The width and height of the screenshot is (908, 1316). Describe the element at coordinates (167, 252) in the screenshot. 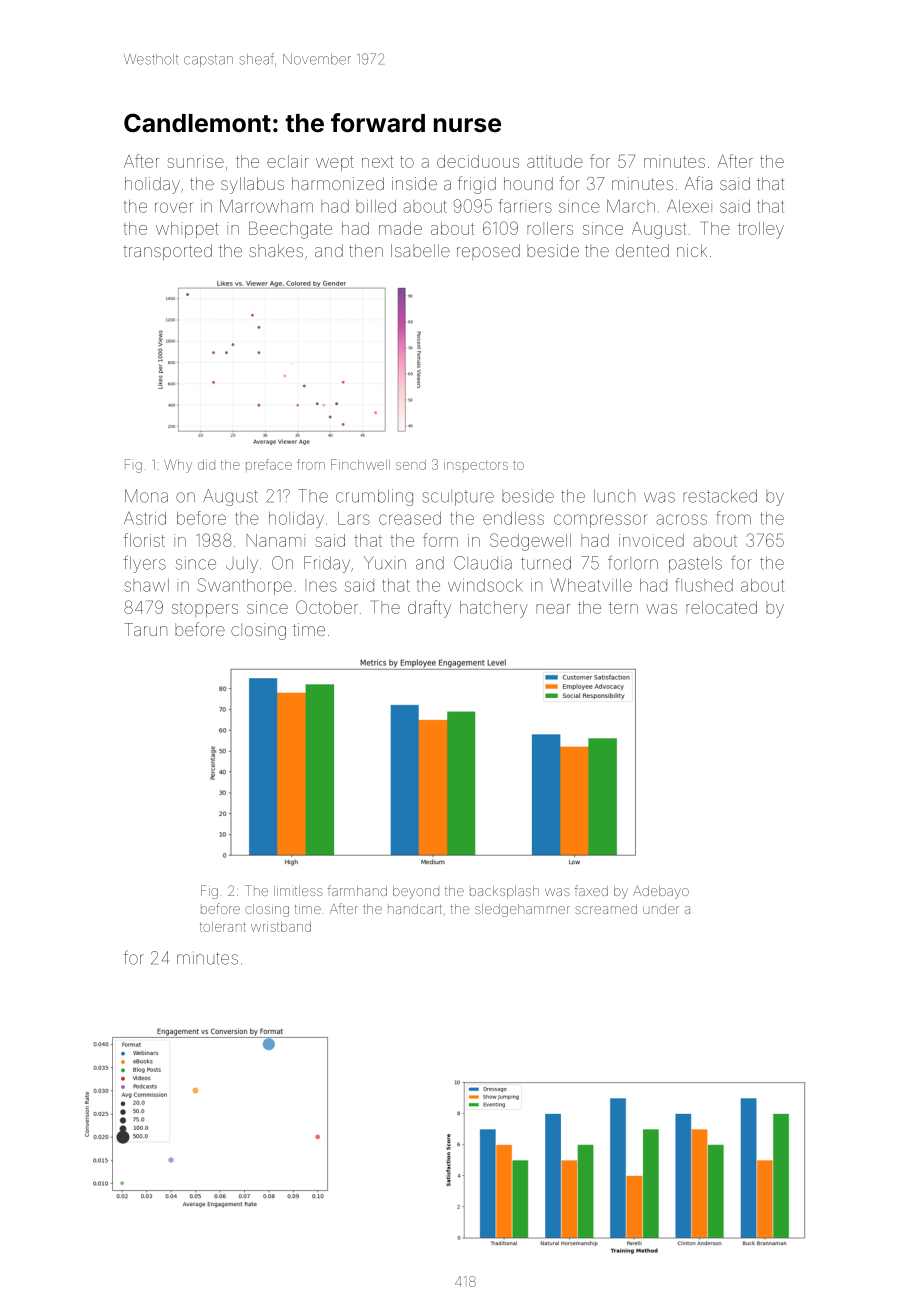

I see `transported` at that location.
